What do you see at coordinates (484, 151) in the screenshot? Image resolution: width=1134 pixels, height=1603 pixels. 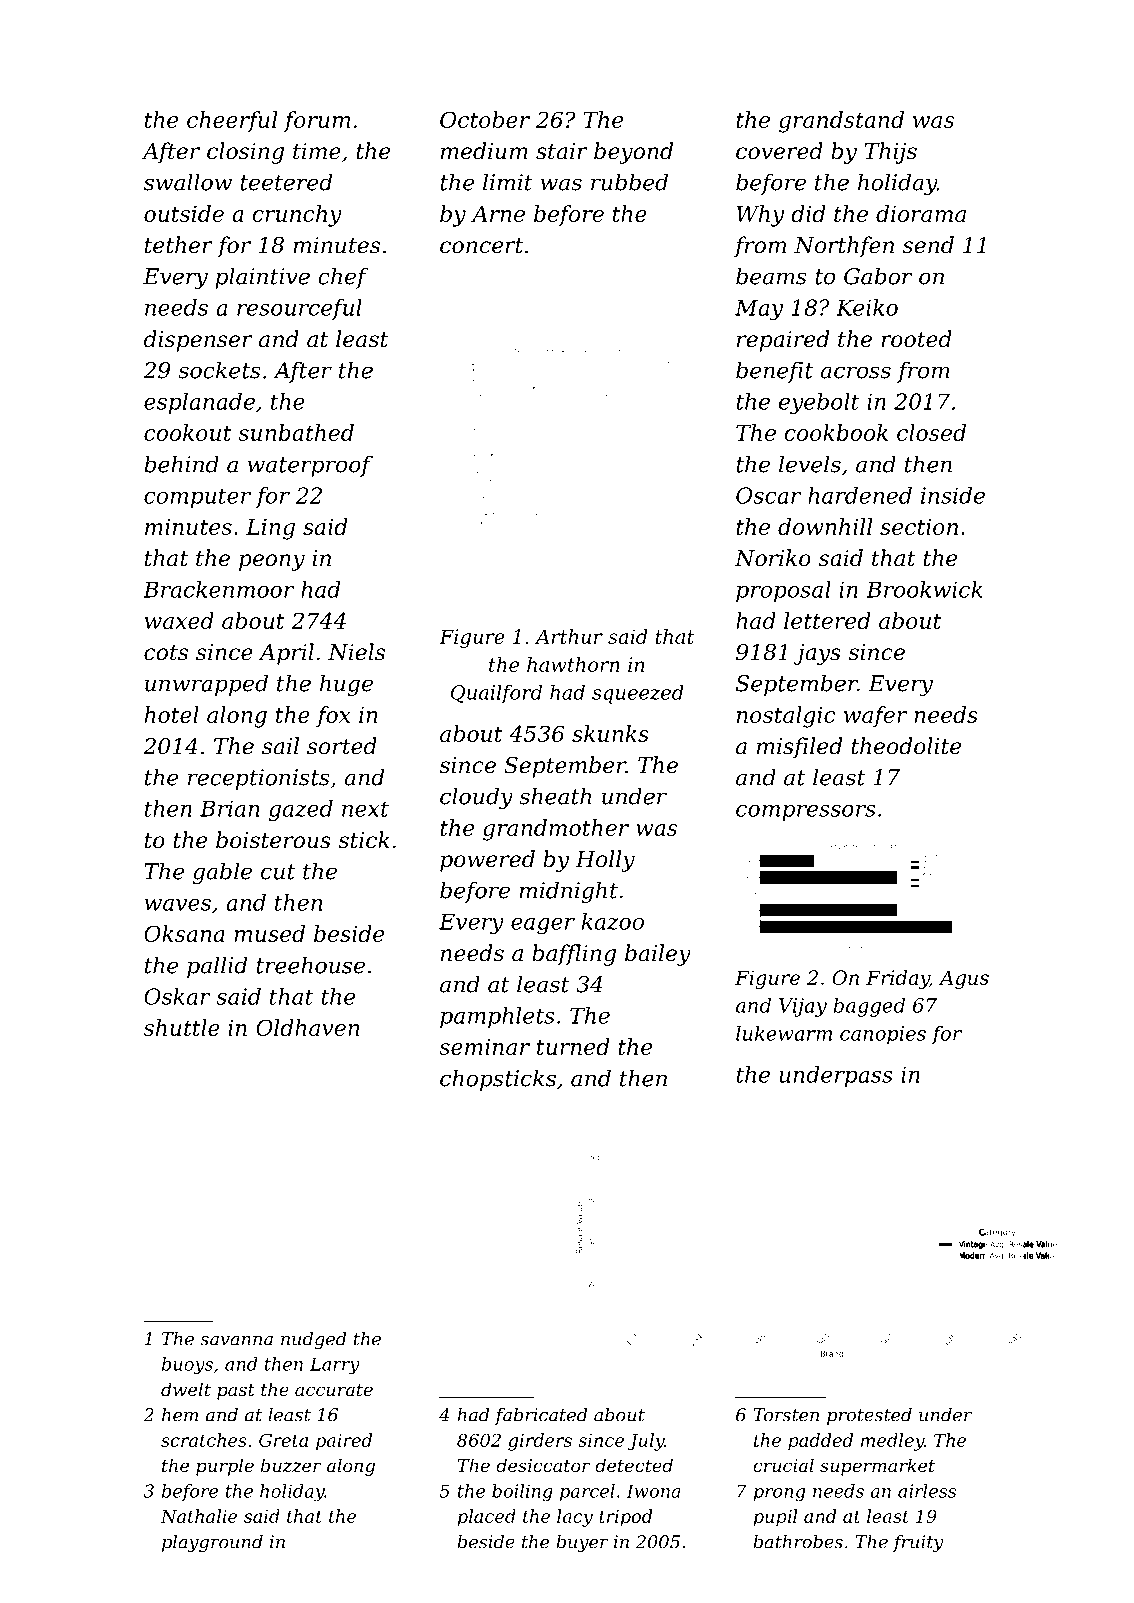 I see `medium` at bounding box center [484, 151].
